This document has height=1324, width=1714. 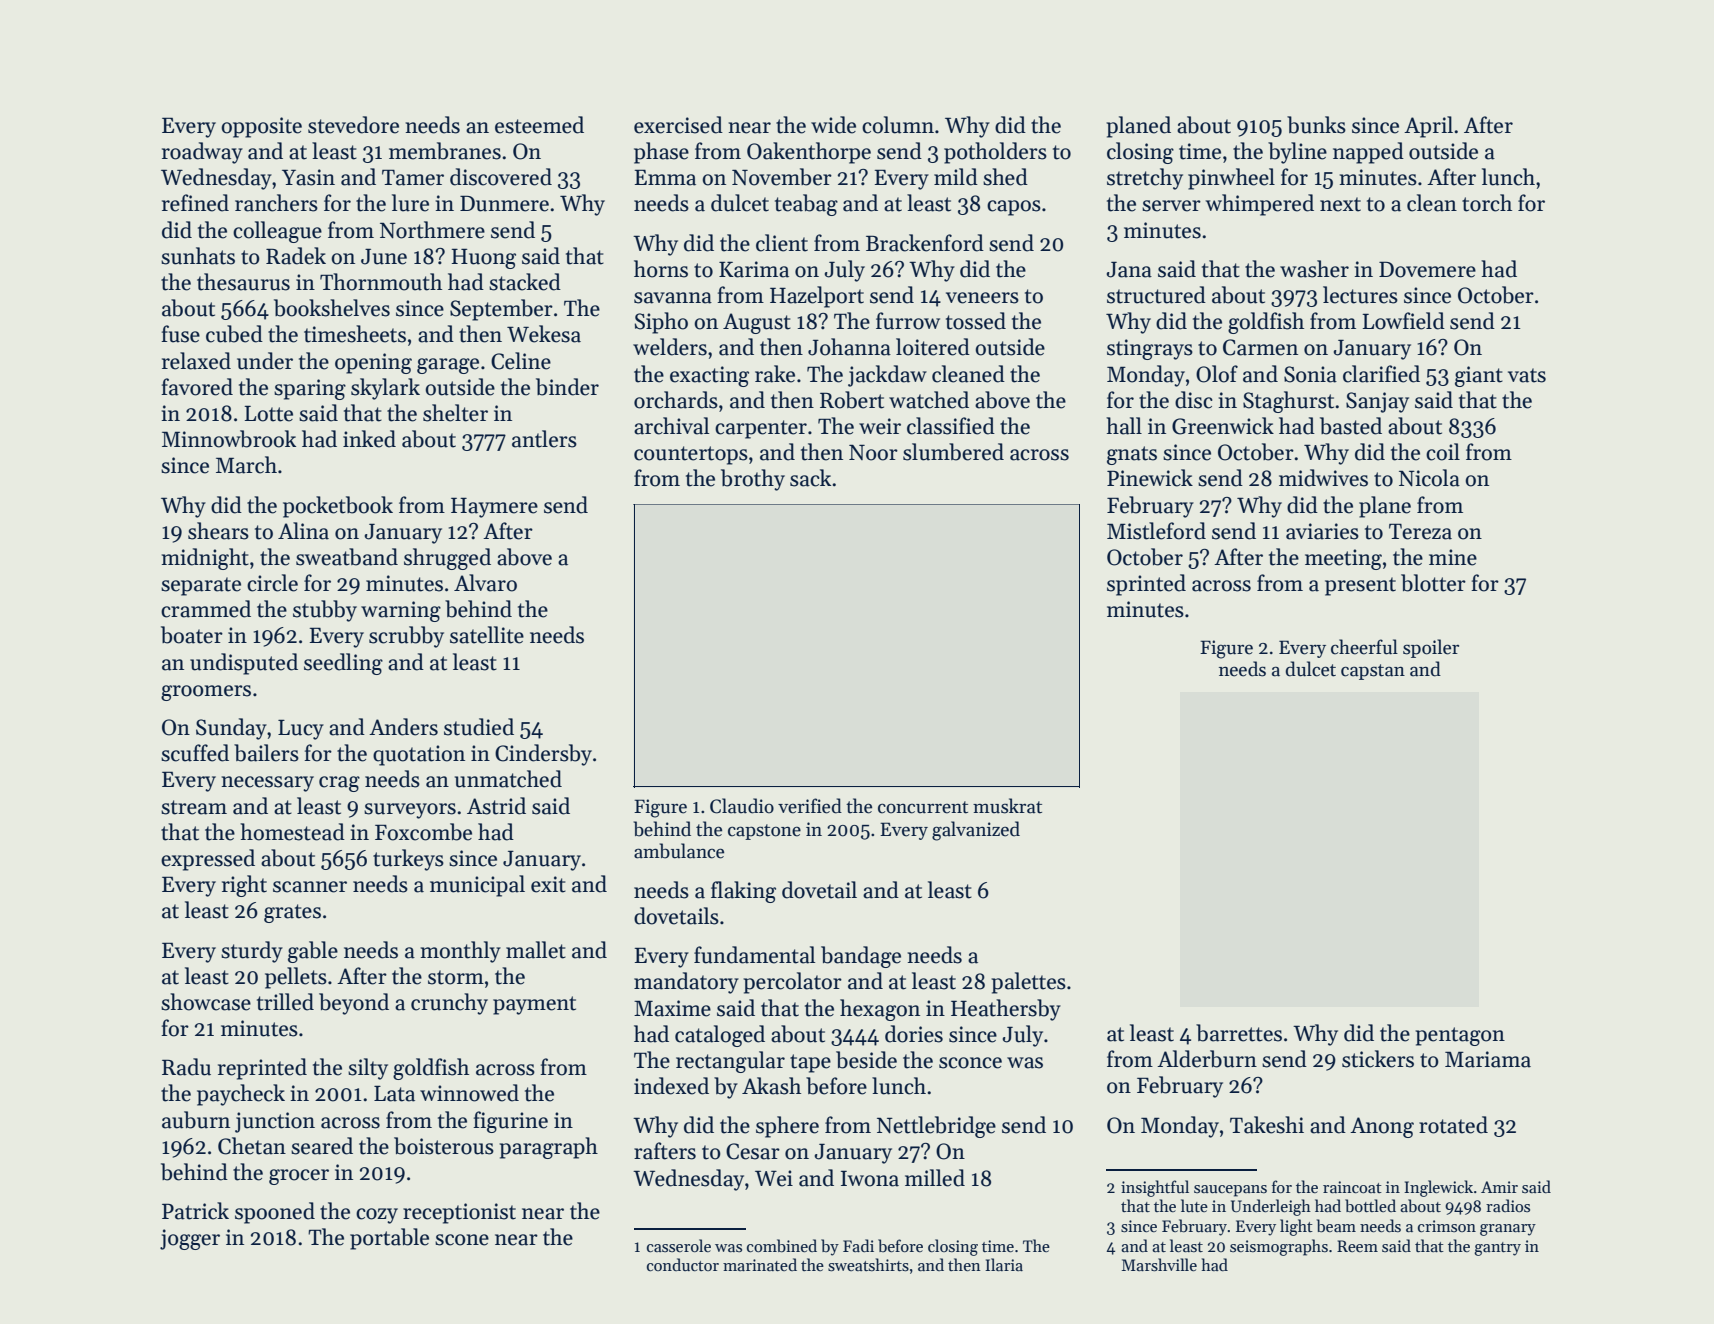 What do you see at coordinates (408, 860) in the document?
I see `turkeys` at bounding box center [408, 860].
